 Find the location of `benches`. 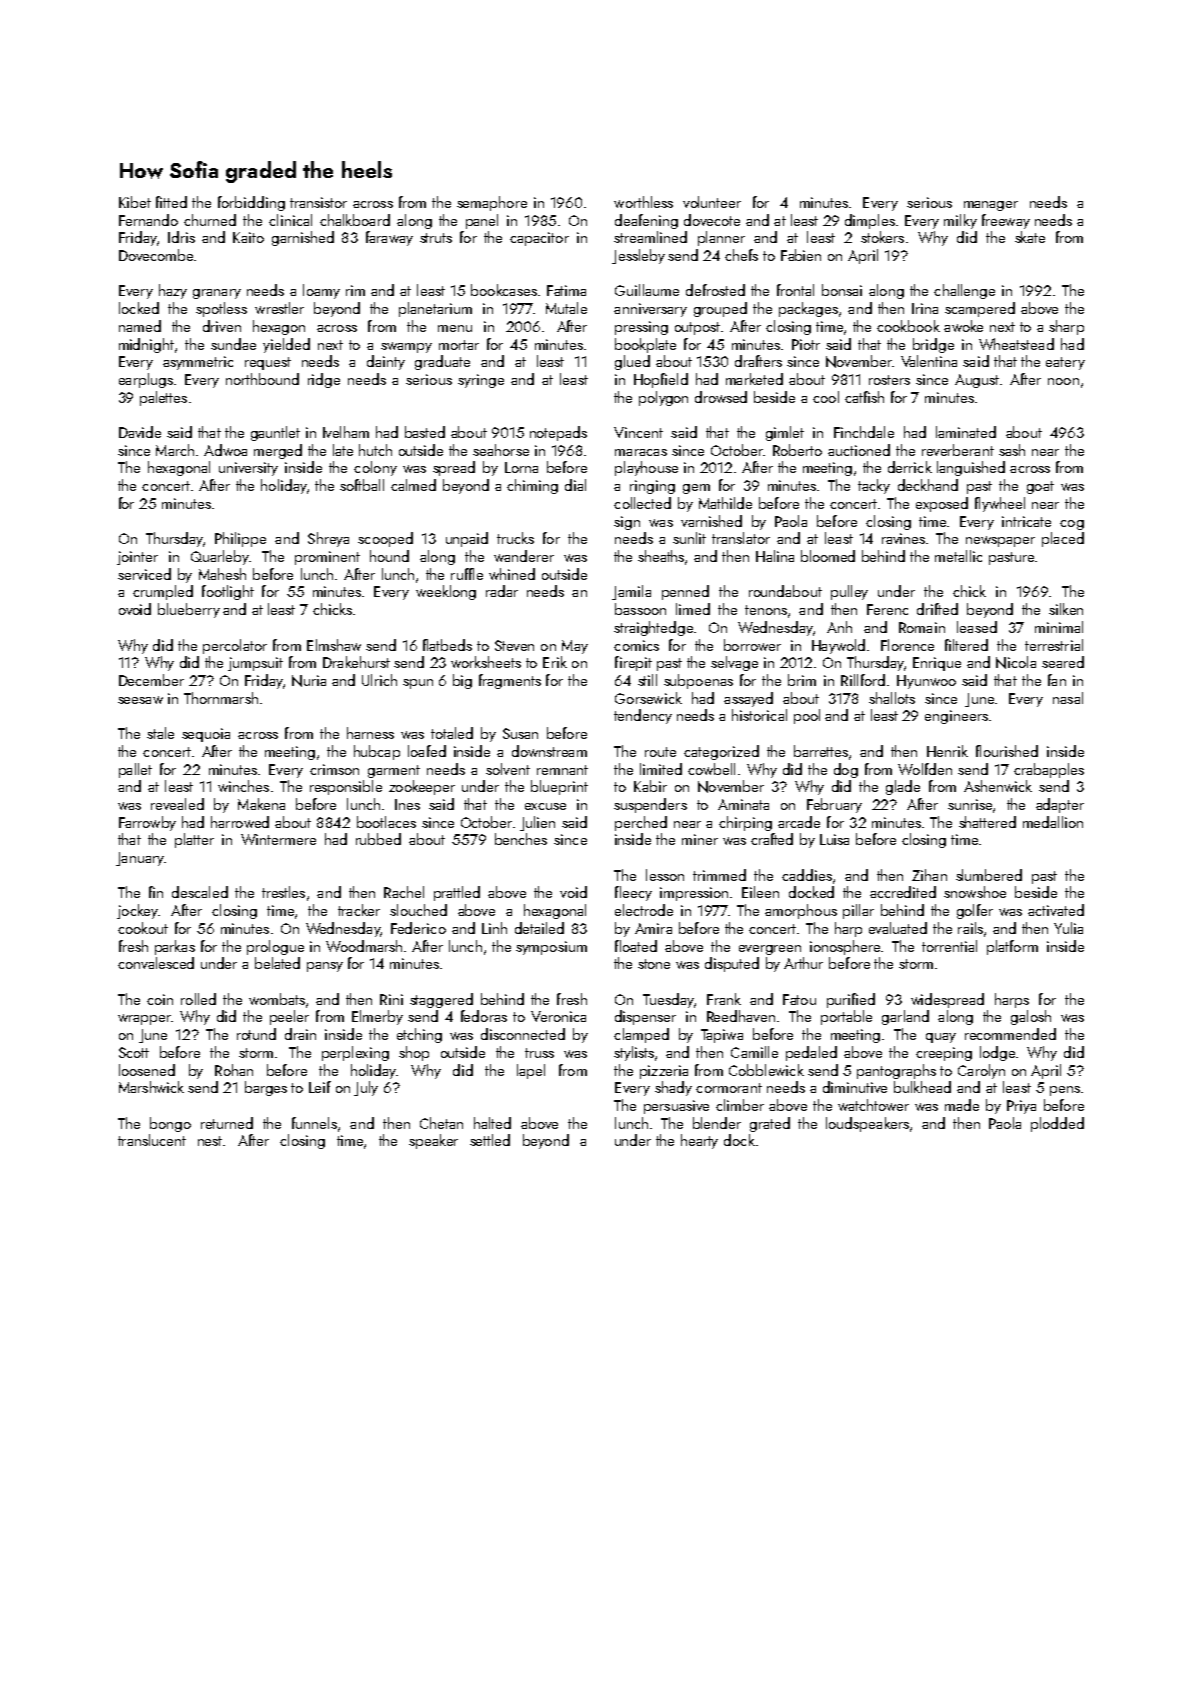

benches is located at coordinates (521, 839).
